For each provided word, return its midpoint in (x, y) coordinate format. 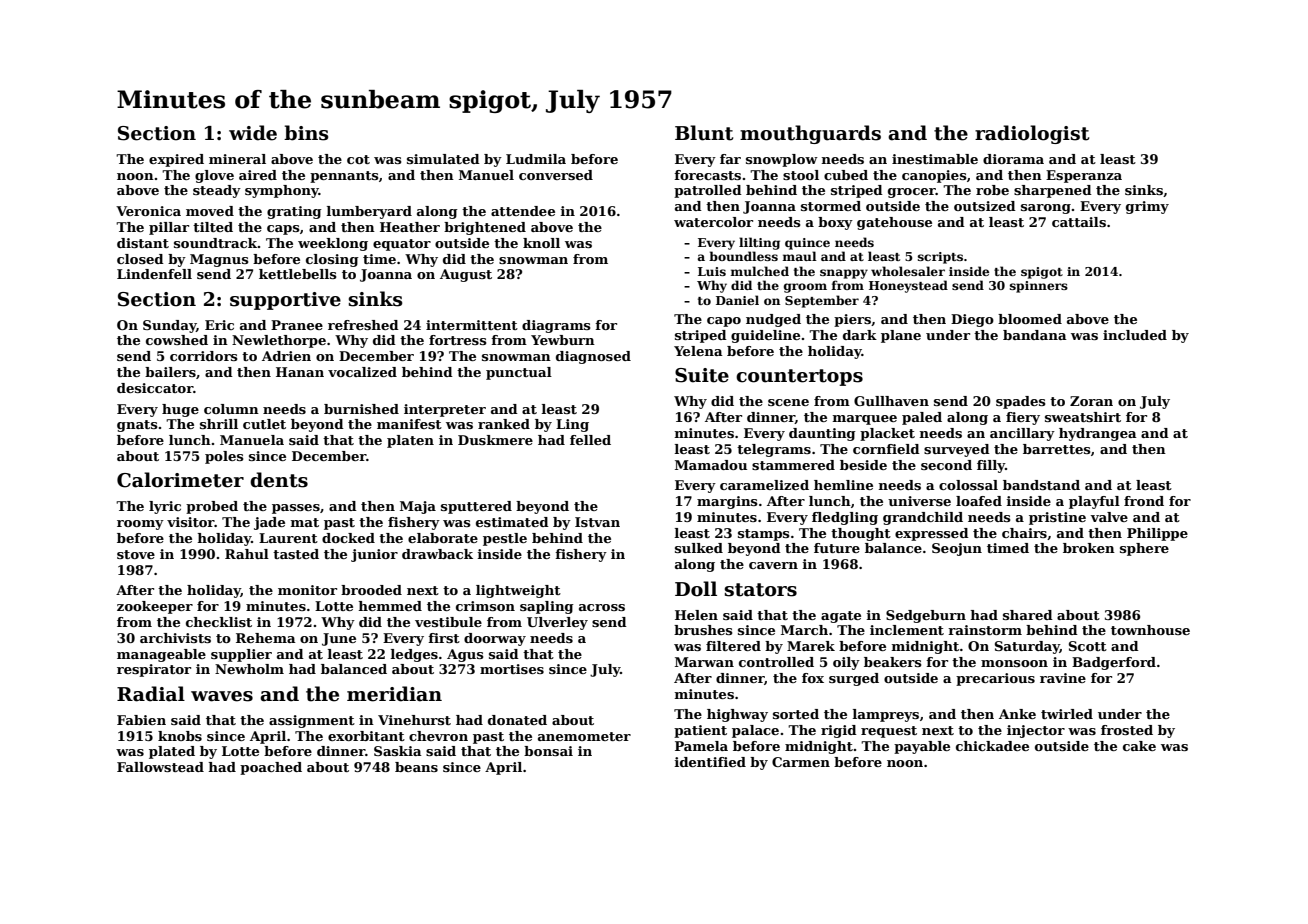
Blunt (704, 133)
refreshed (363, 325)
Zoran (1091, 401)
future (837, 548)
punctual (519, 373)
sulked (699, 548)
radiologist (1032, 134)
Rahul (247, 554)
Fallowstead (160, 767)
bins (306, 133)
